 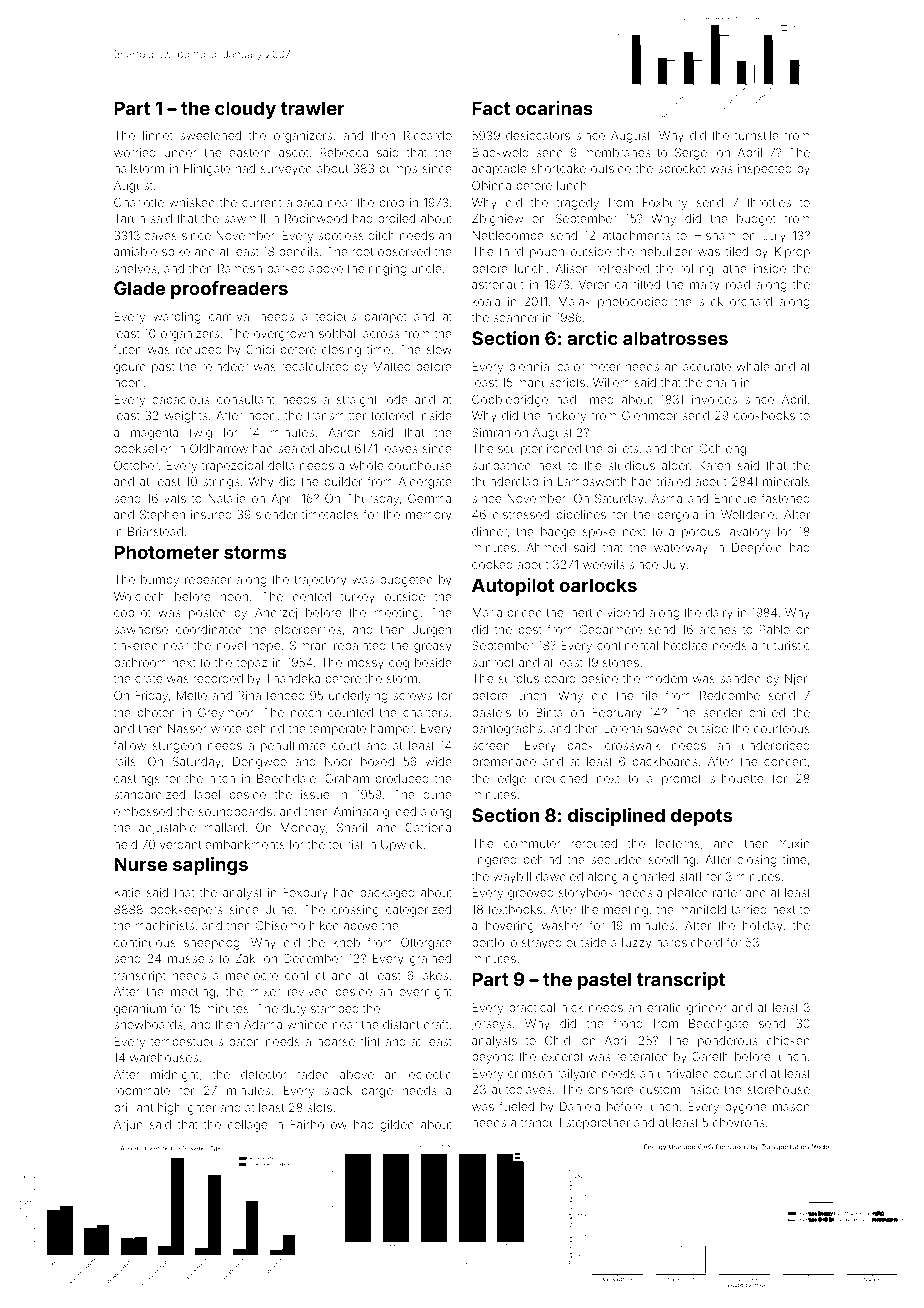 What do you see at coordinates (753, 366) in the screenshot?
I see `whale` at bounding box center [753, 366].
